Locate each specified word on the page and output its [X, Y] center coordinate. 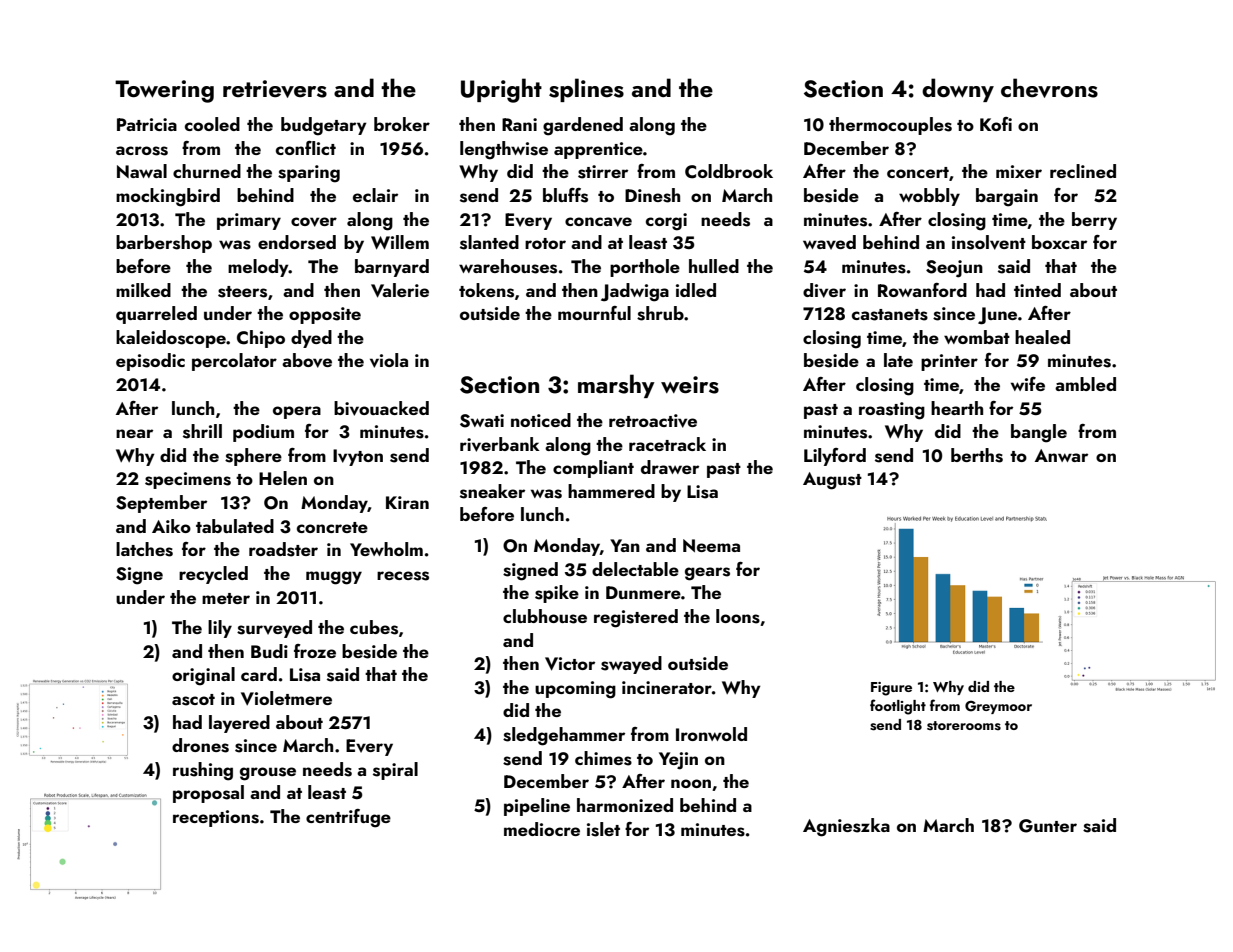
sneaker [492, 491]
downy [958, 90]
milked [143, 290]
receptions [216, 818]
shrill [202, 431]
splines [586, 90]
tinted [1037, 290]
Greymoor [998, 707]
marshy [616, 386]
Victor [570, 664]
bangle [1039, 433]
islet [603, 829]
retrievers [275, 89]
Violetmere [286, 698]
